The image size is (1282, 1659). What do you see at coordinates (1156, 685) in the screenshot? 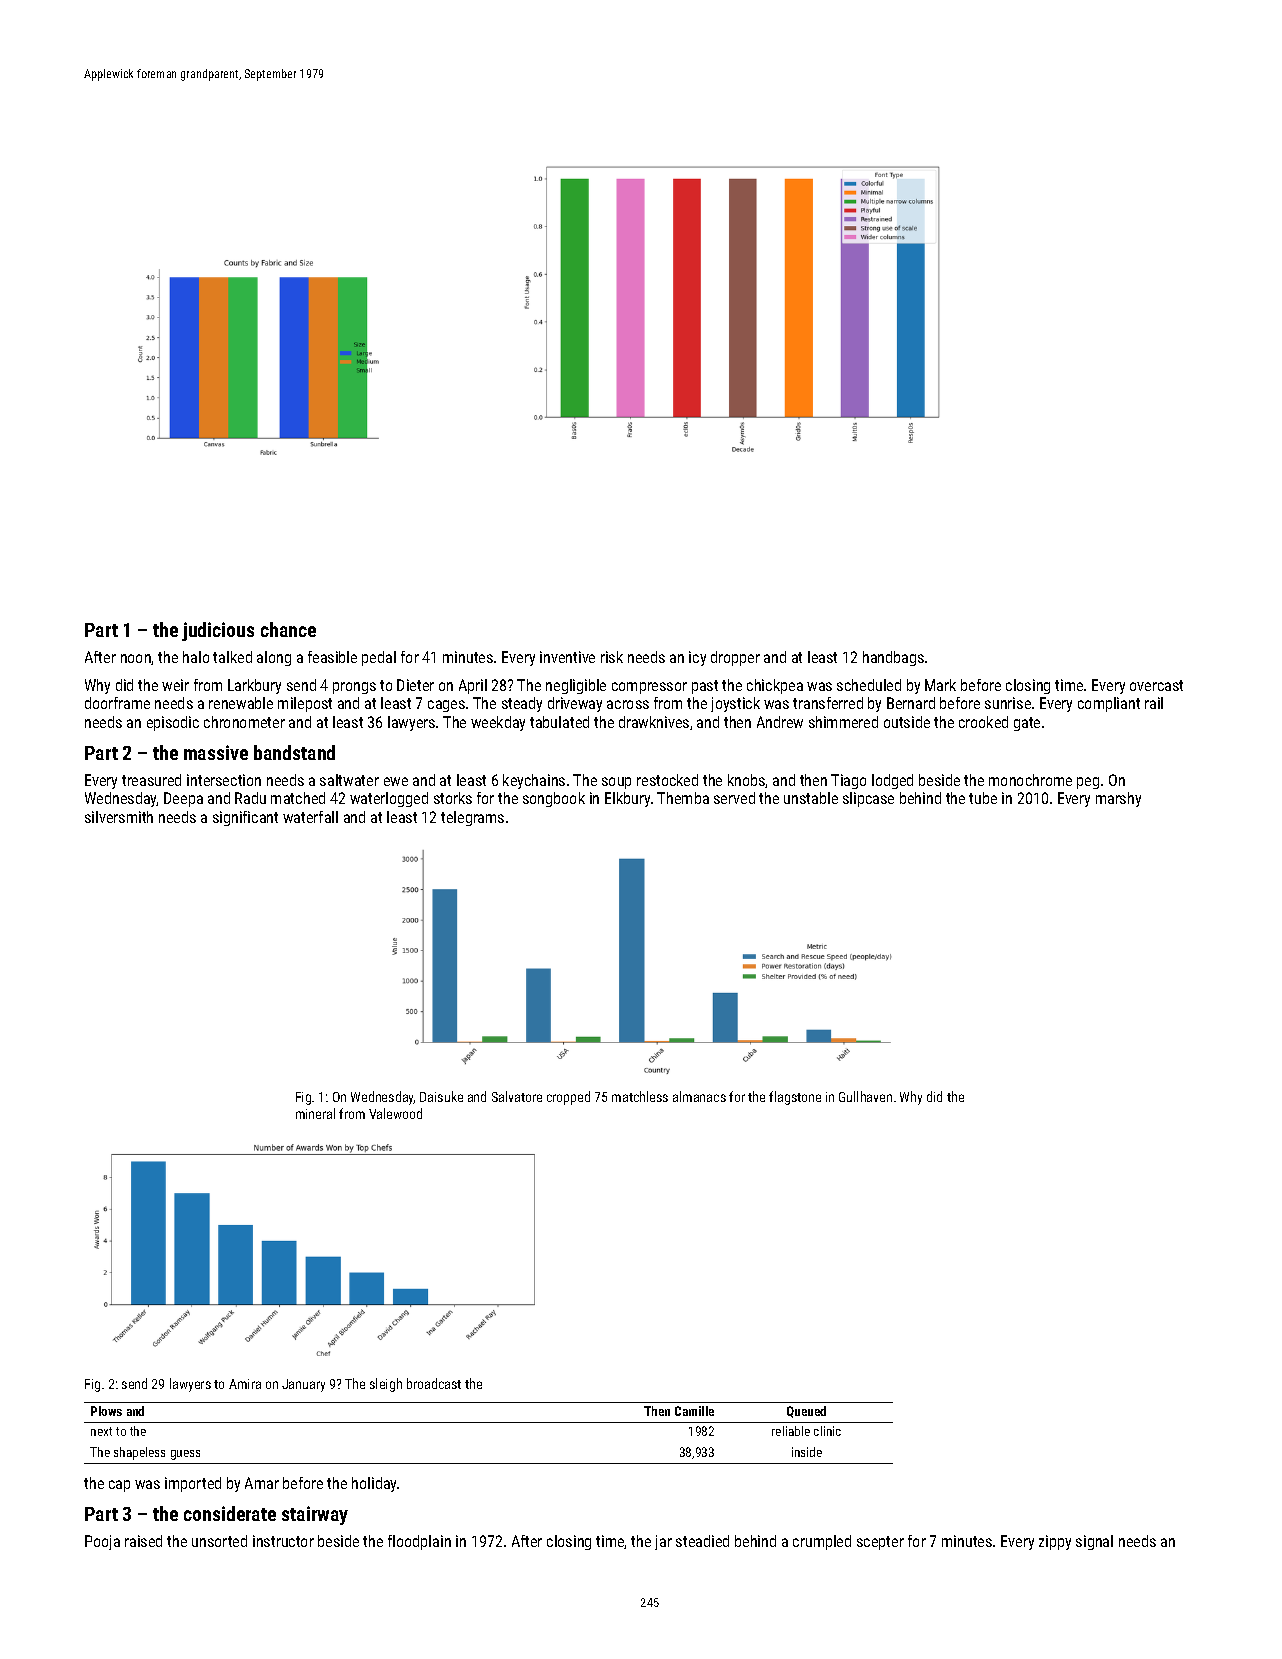
I see `overcast` at bounding box center [1156, 685].
